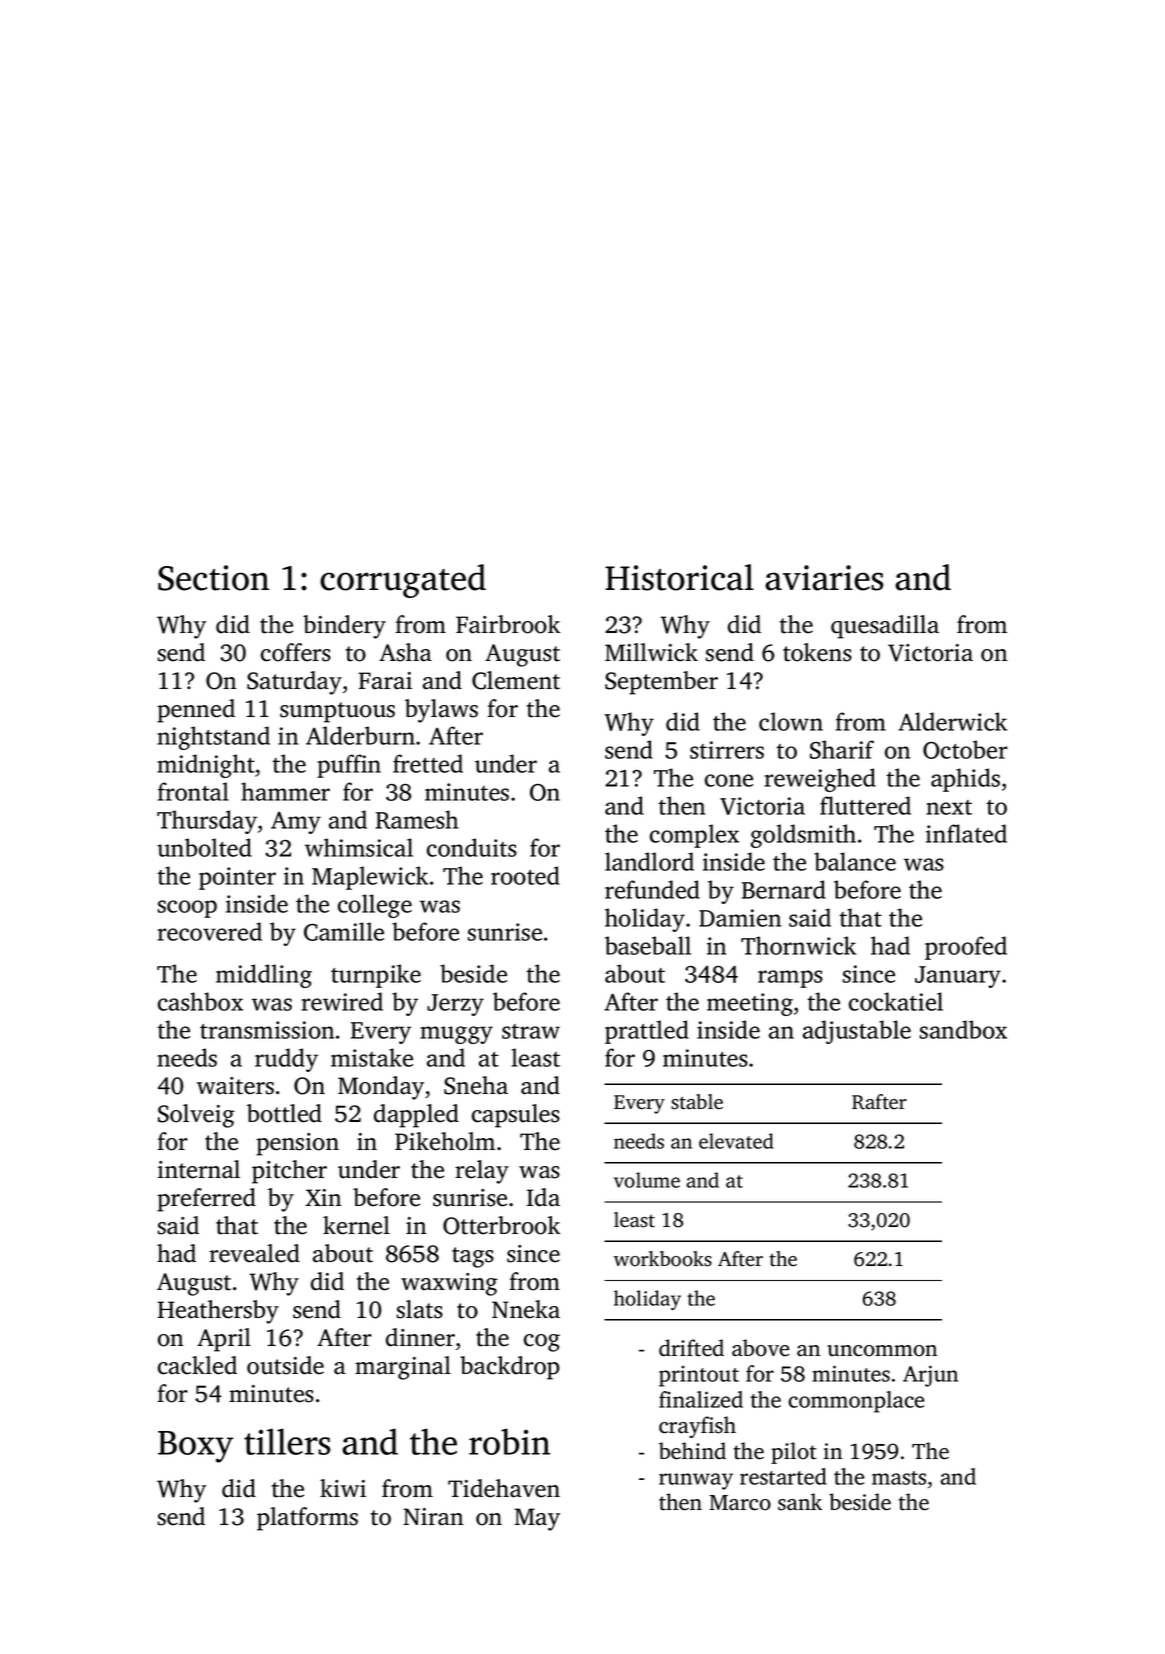  Describe the element at coordinates (237, 878) in the page. I see `pointer` at that location.
